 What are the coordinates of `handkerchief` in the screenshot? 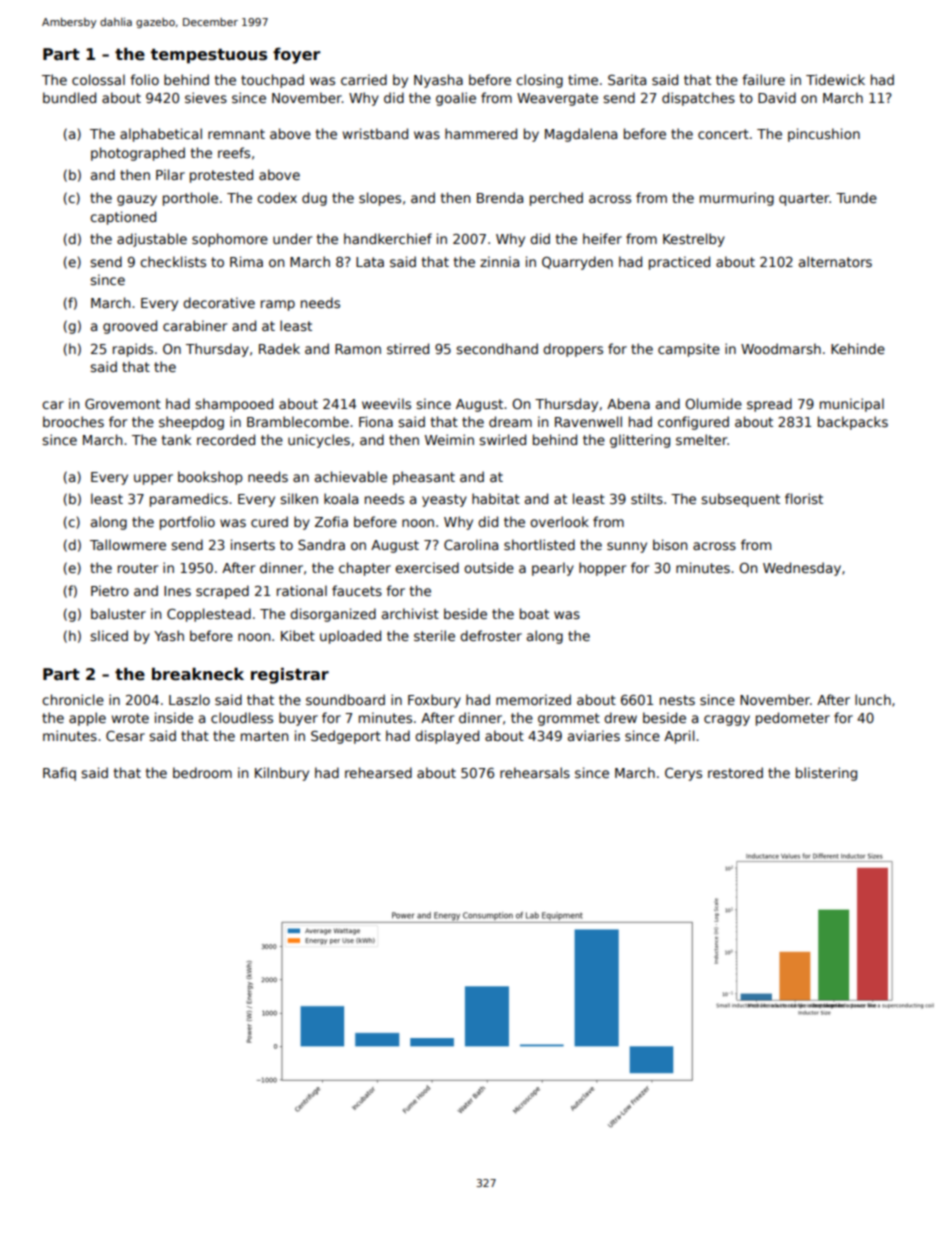 It's located at (388, 238).
